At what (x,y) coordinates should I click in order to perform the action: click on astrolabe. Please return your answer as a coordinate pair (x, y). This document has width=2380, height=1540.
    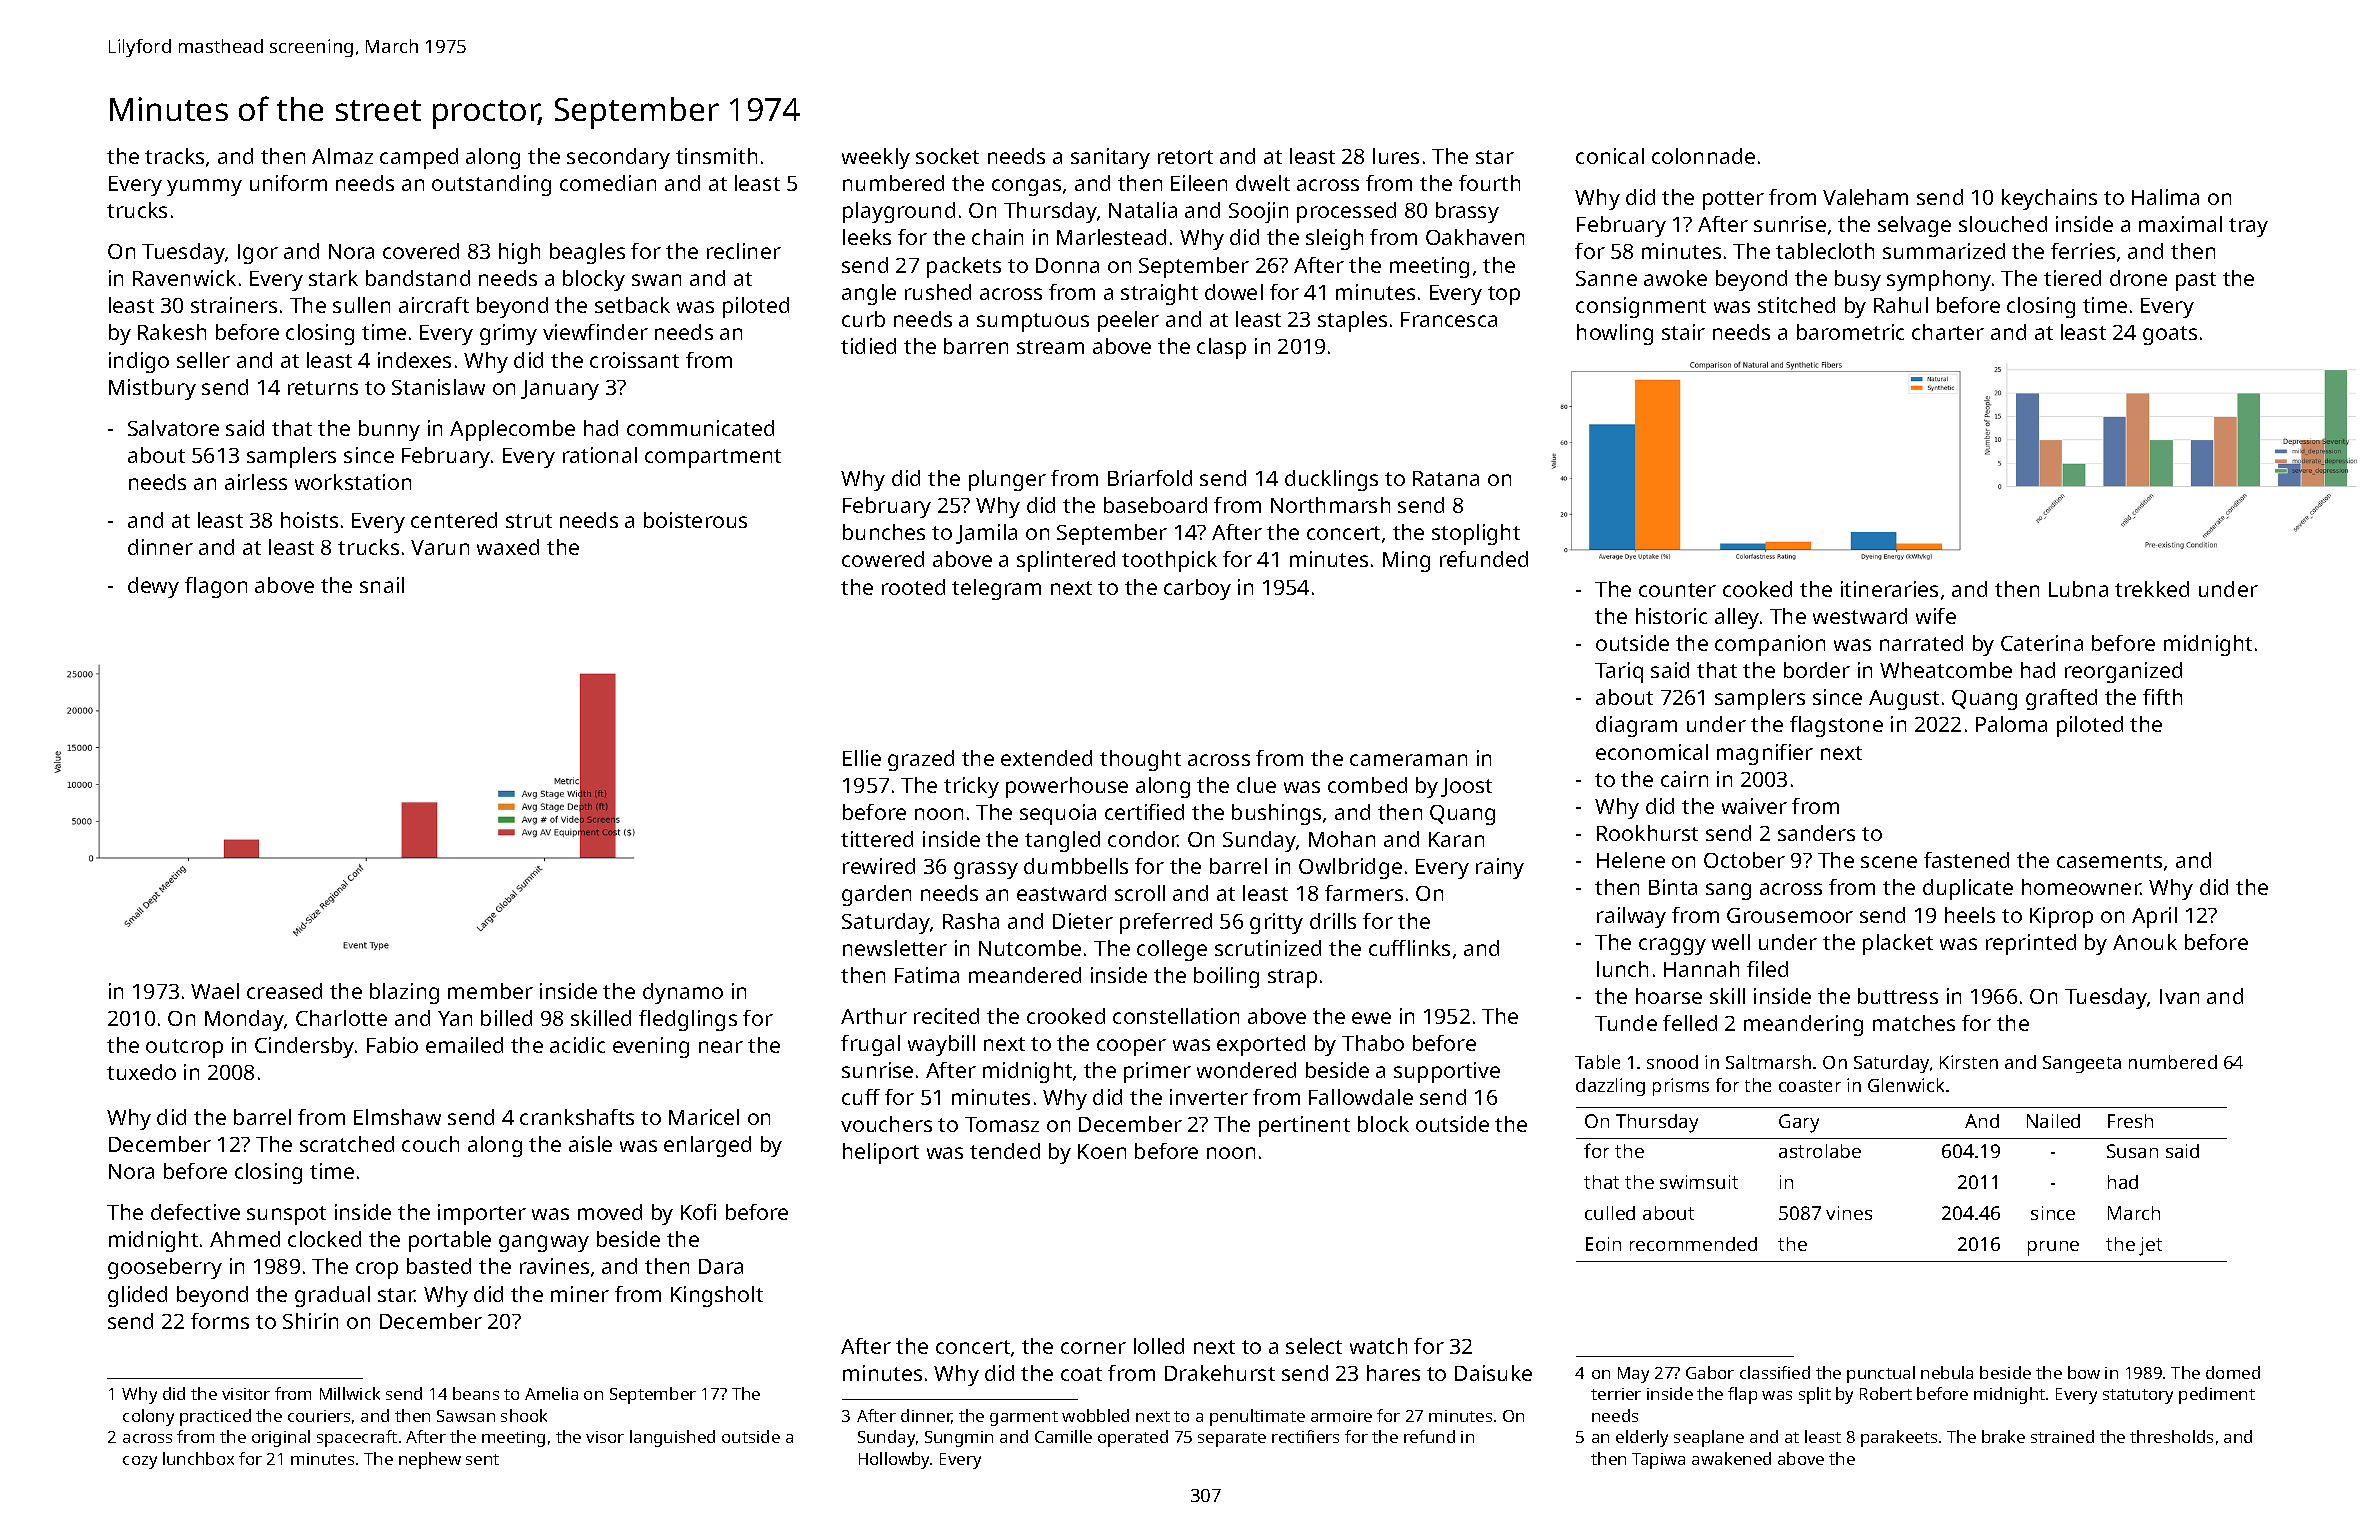
    Looking at the image, I should click on (1820, 1151).
